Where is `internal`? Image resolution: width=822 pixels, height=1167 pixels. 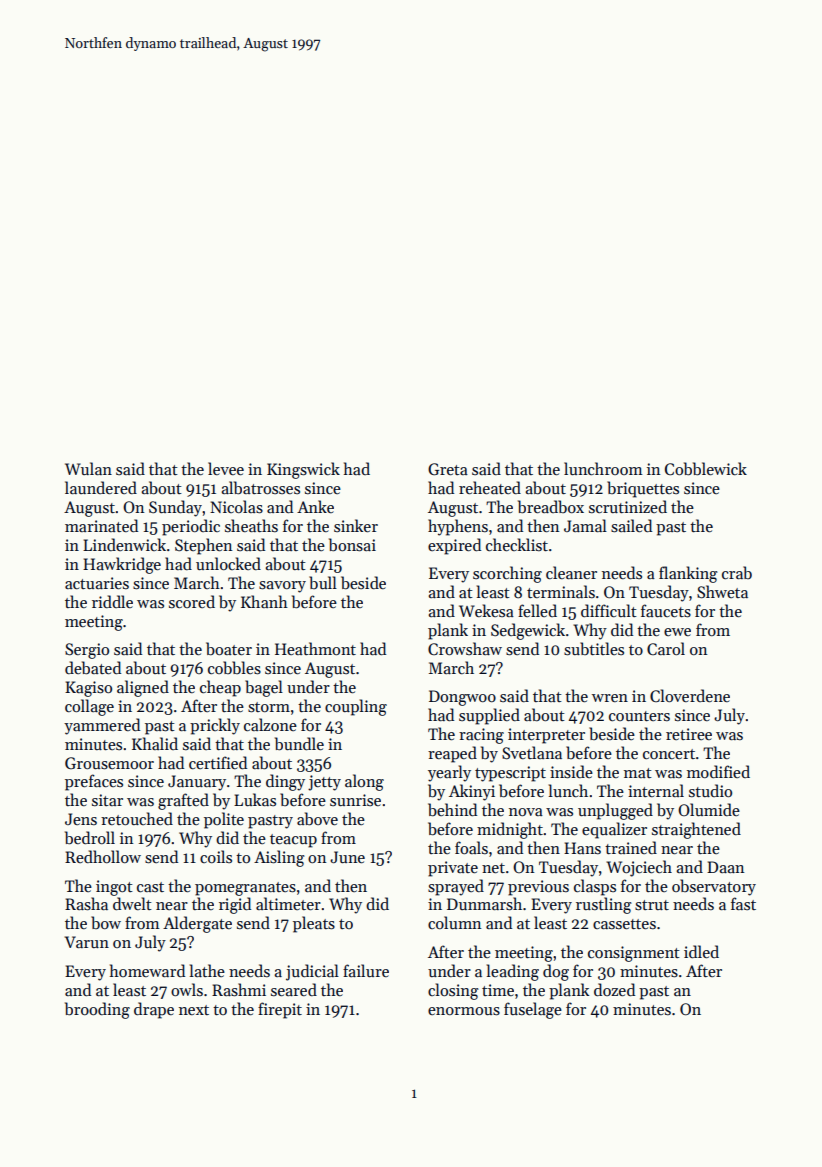
internal is located at coordinates (656, 790).
